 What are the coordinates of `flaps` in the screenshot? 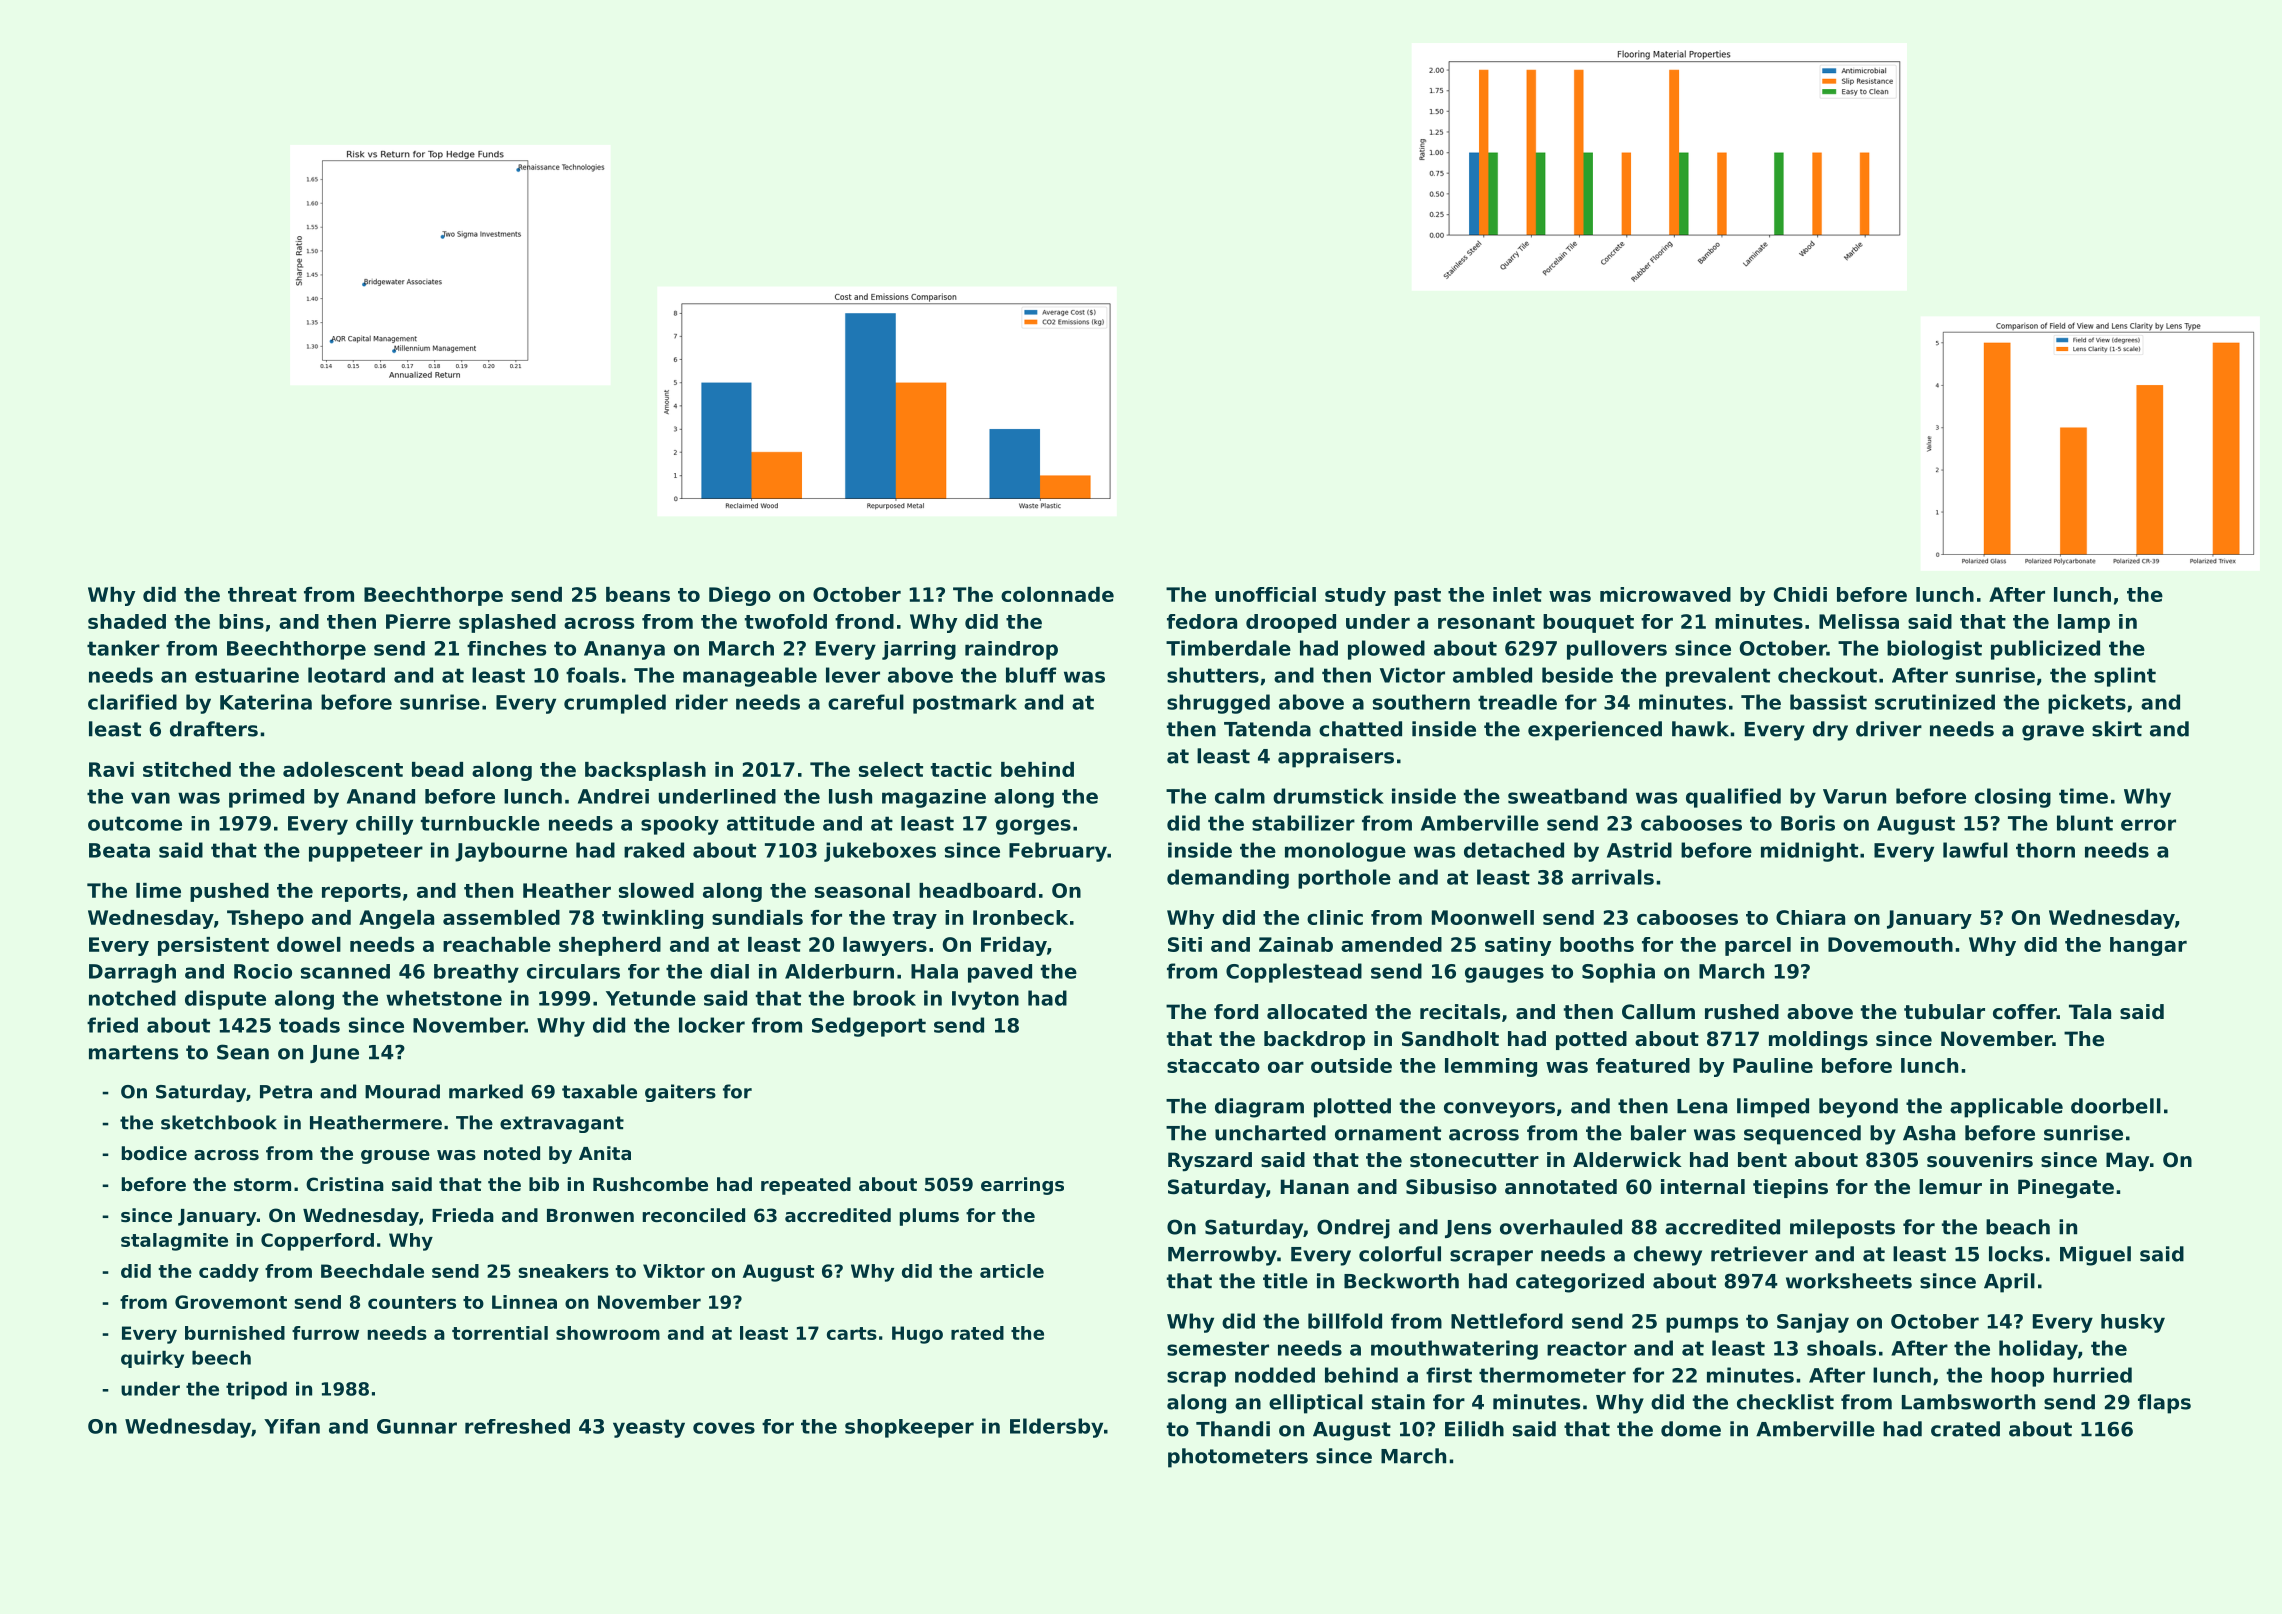 It's located at (2164, 1404).
